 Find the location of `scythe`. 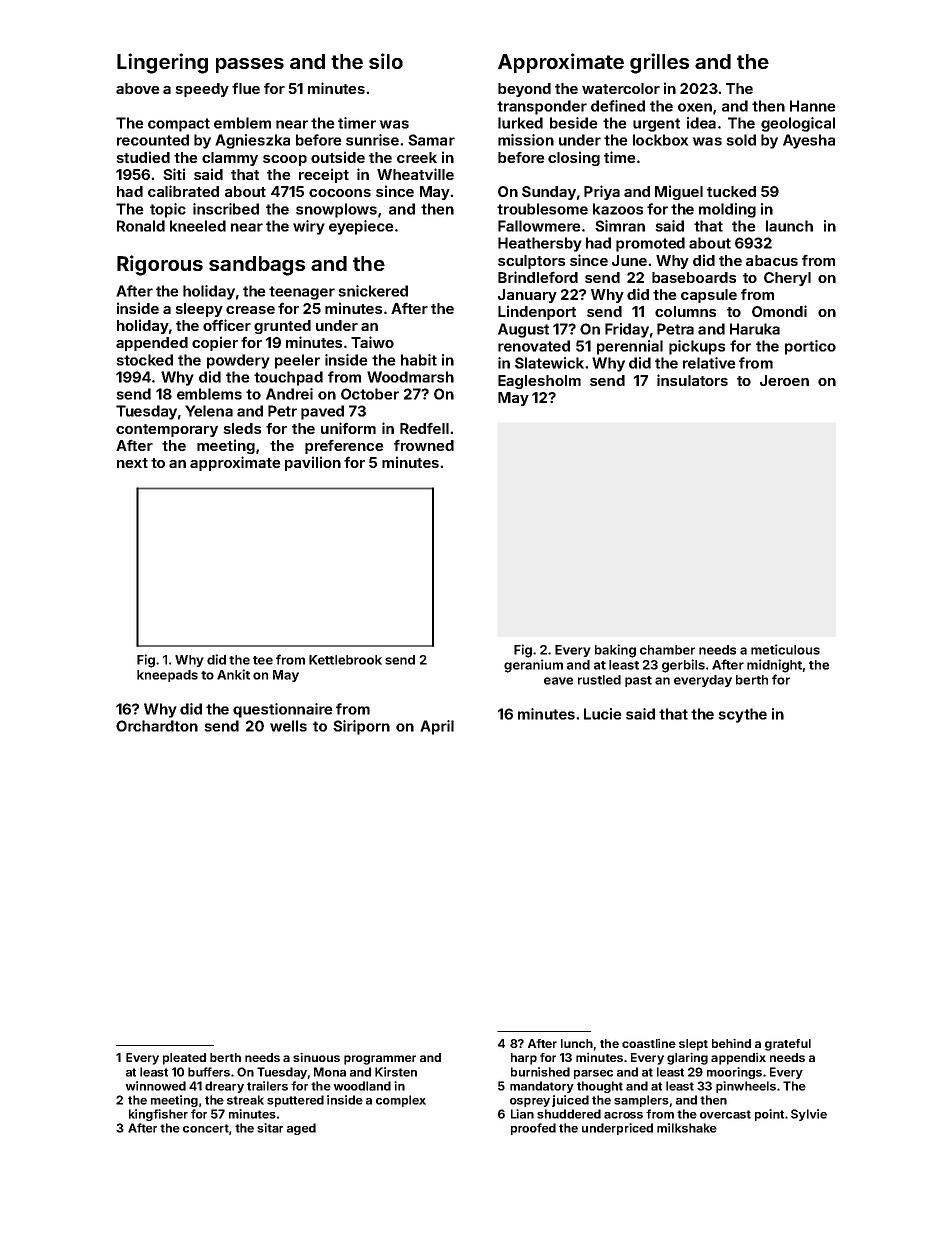

scythe is located at coordinates (743, 715).
